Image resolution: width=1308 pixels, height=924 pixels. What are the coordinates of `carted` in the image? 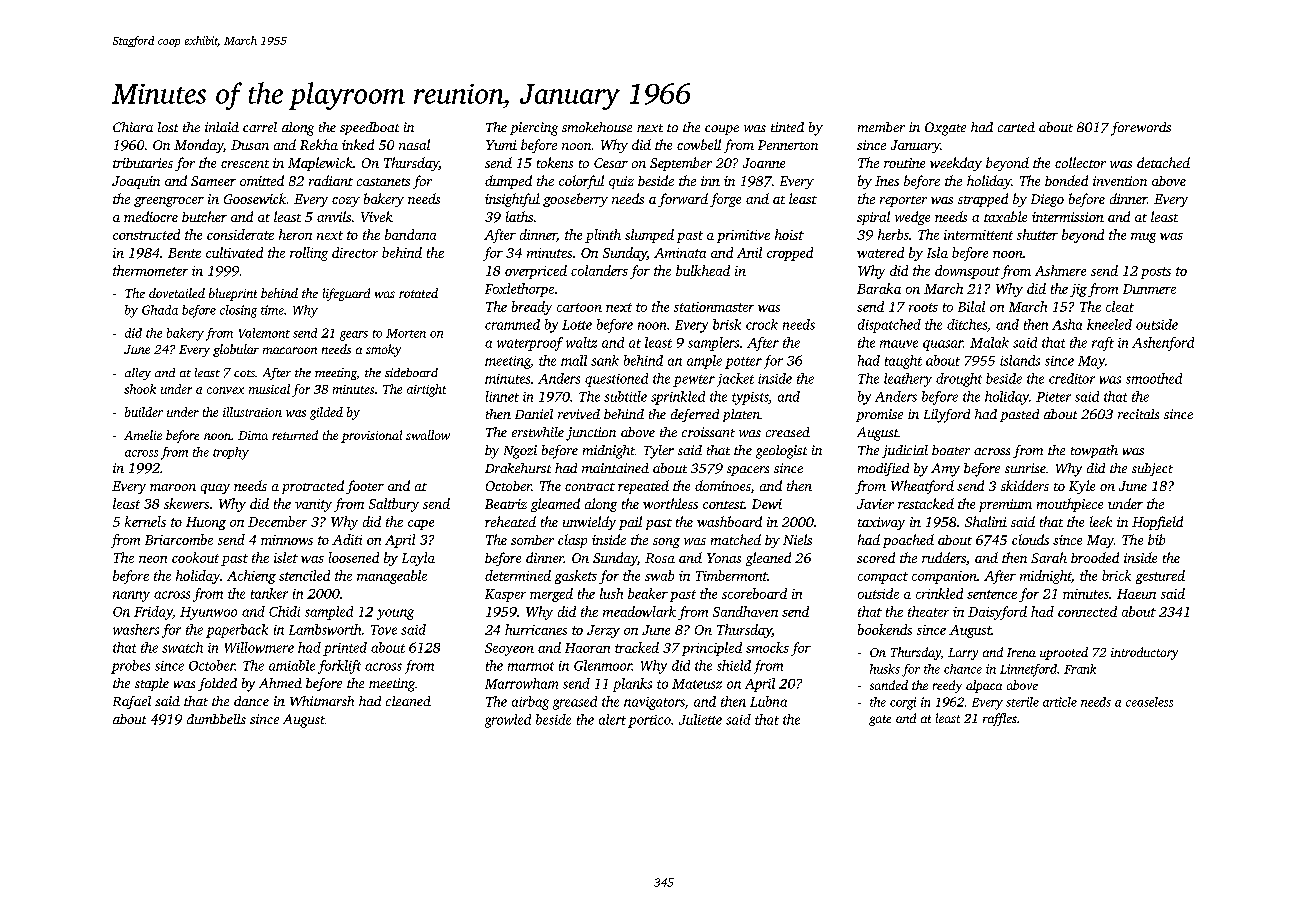 It's located at (1016, 127).
